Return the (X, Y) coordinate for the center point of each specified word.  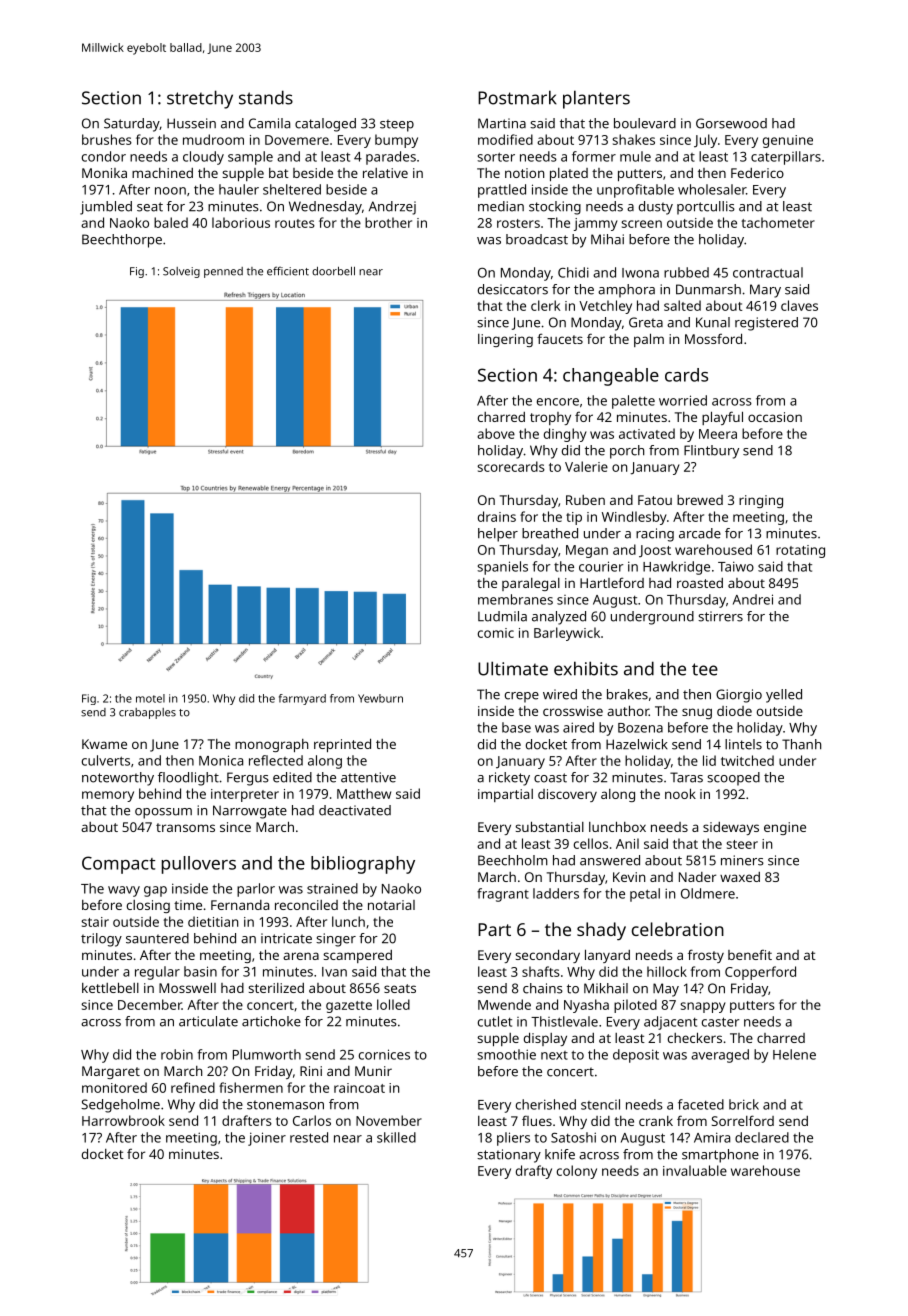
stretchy (200, 99)
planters (596, 99)
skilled (396, 1137)
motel (150, 698)
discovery (567, 795)
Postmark (517, 97)
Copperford (760, 973)
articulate (208, 1021)
